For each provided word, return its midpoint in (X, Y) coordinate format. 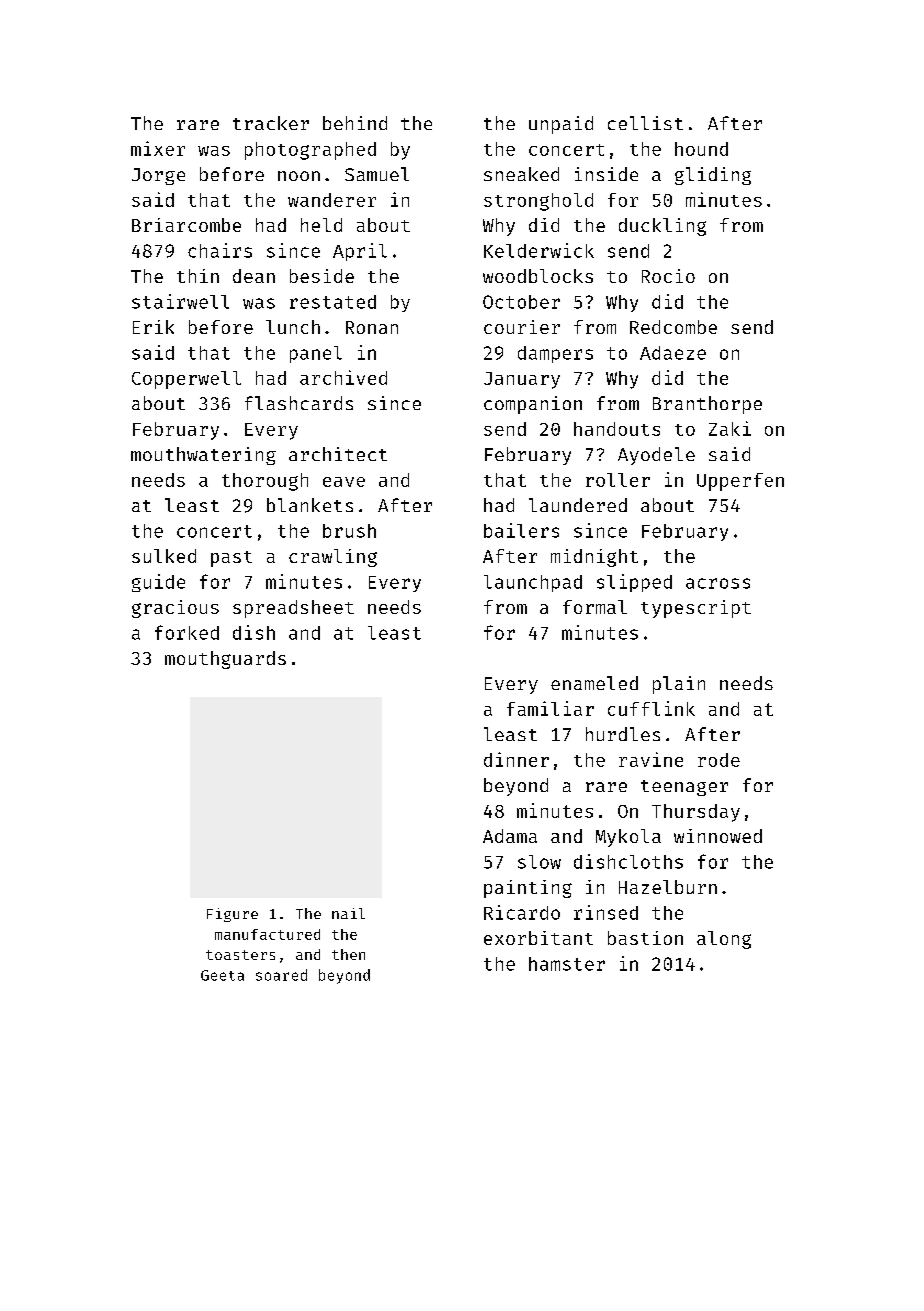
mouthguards (225, 660)
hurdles (623, 734)
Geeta (222, 975)
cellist (645, 123)
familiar (550, 708)
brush (349, 531)
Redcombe (673, 327)
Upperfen (740, 482)
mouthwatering (203, 456)
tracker (271, 123)
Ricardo (522, 912)
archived (343, 377)
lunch (293, 327)
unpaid (561, 125)
